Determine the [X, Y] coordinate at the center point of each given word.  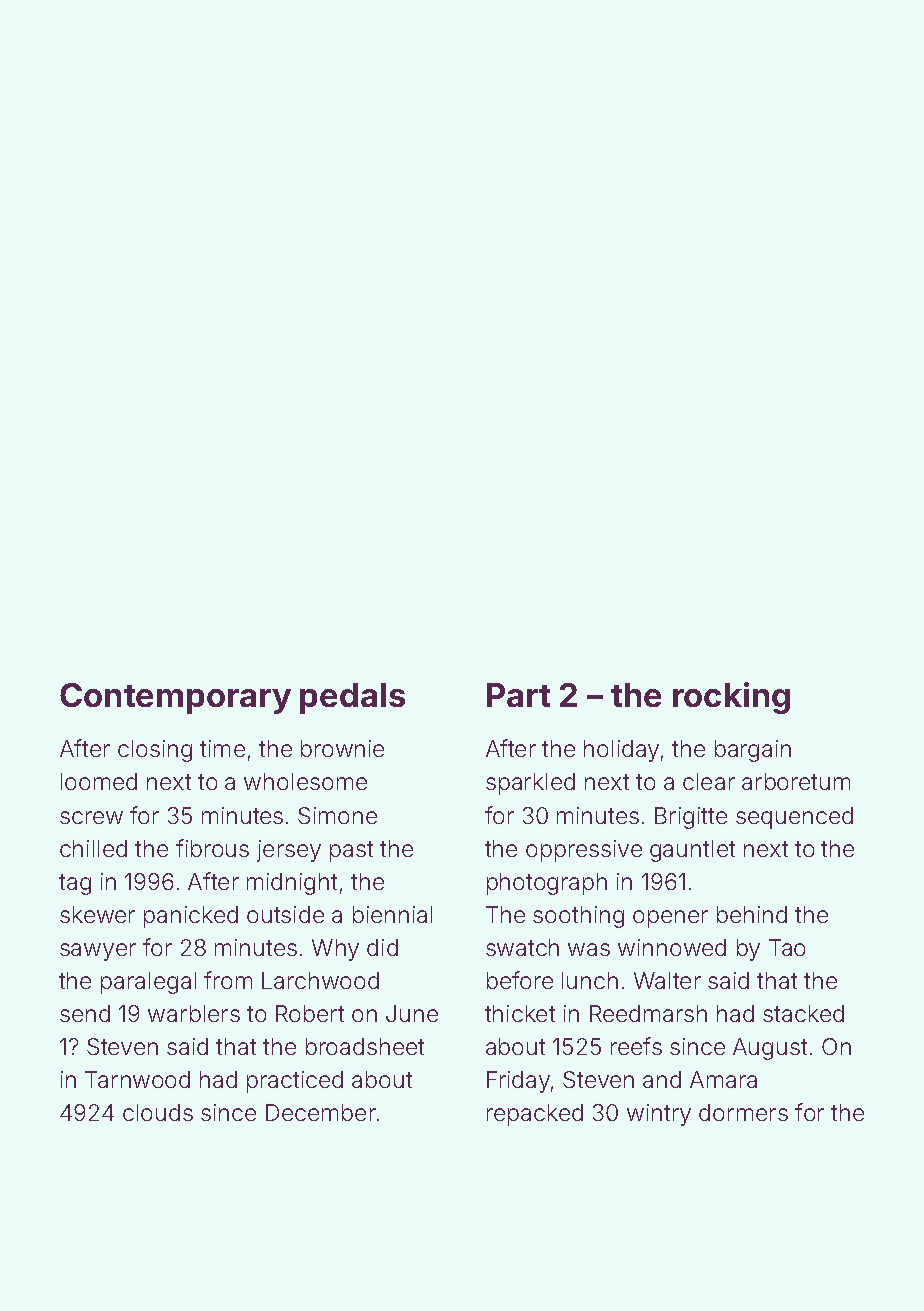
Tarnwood [137, 1079]
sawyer [98, 952]
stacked [803, 1013]
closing [155, 751]
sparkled [530, 784]
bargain [753, 751]
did [382, 947]
